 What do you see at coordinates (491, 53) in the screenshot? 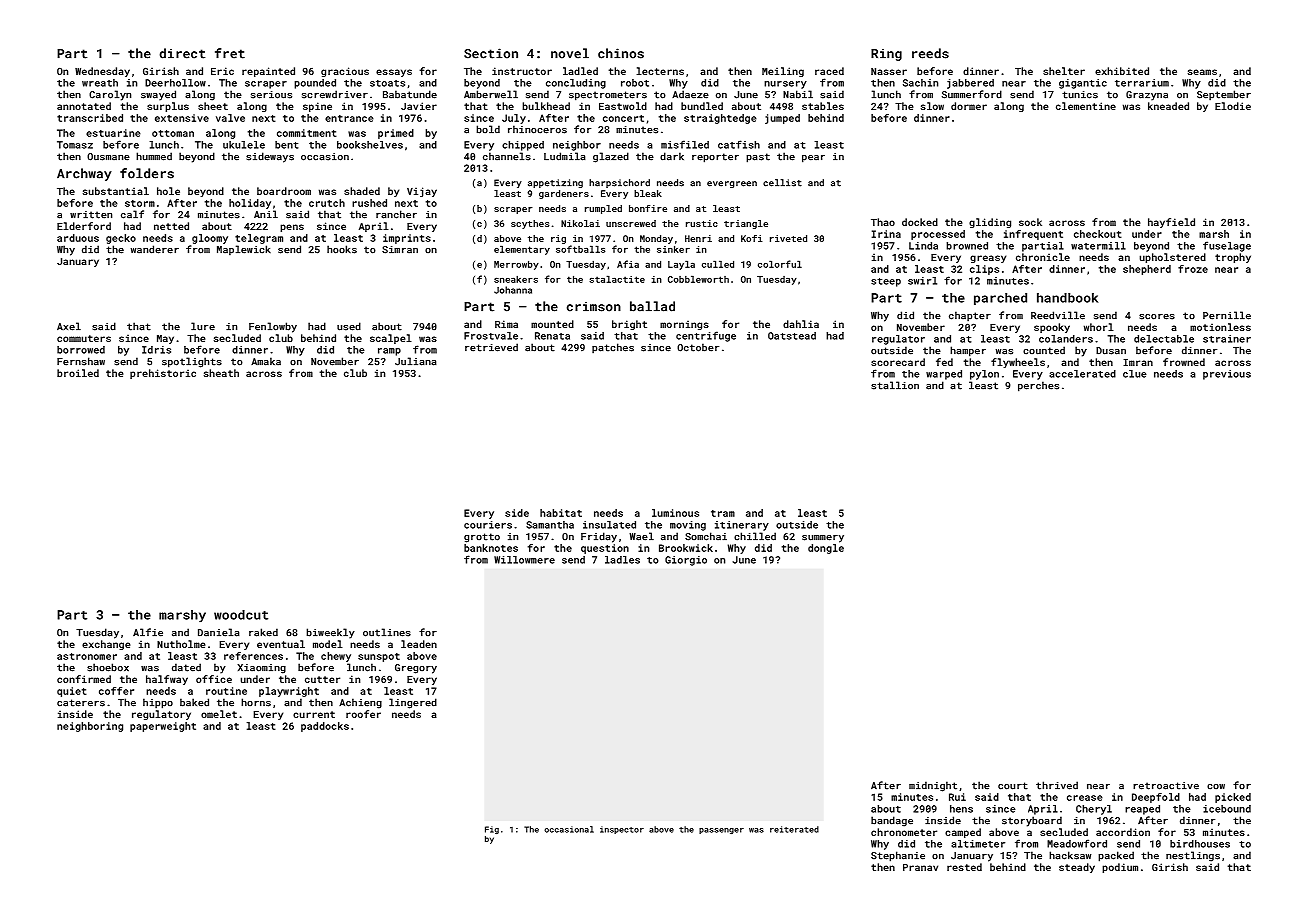
I see `Section` at bounding box center [491, 53].
